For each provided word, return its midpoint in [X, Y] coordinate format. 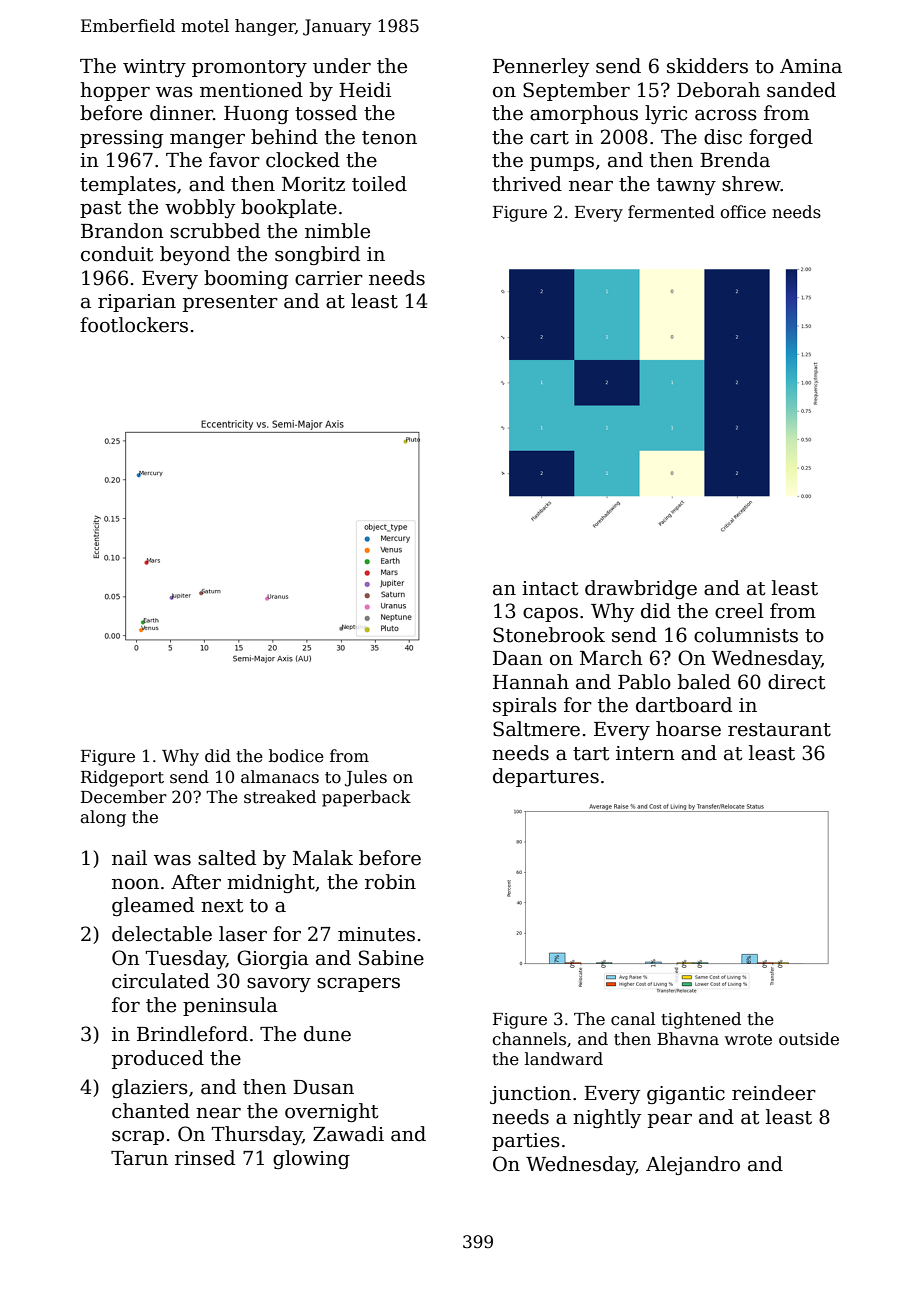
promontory [249, 68]
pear [670, 1121]
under [342, 66]
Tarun [139, 1158]
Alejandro [693, 1165]
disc [723, 137]
